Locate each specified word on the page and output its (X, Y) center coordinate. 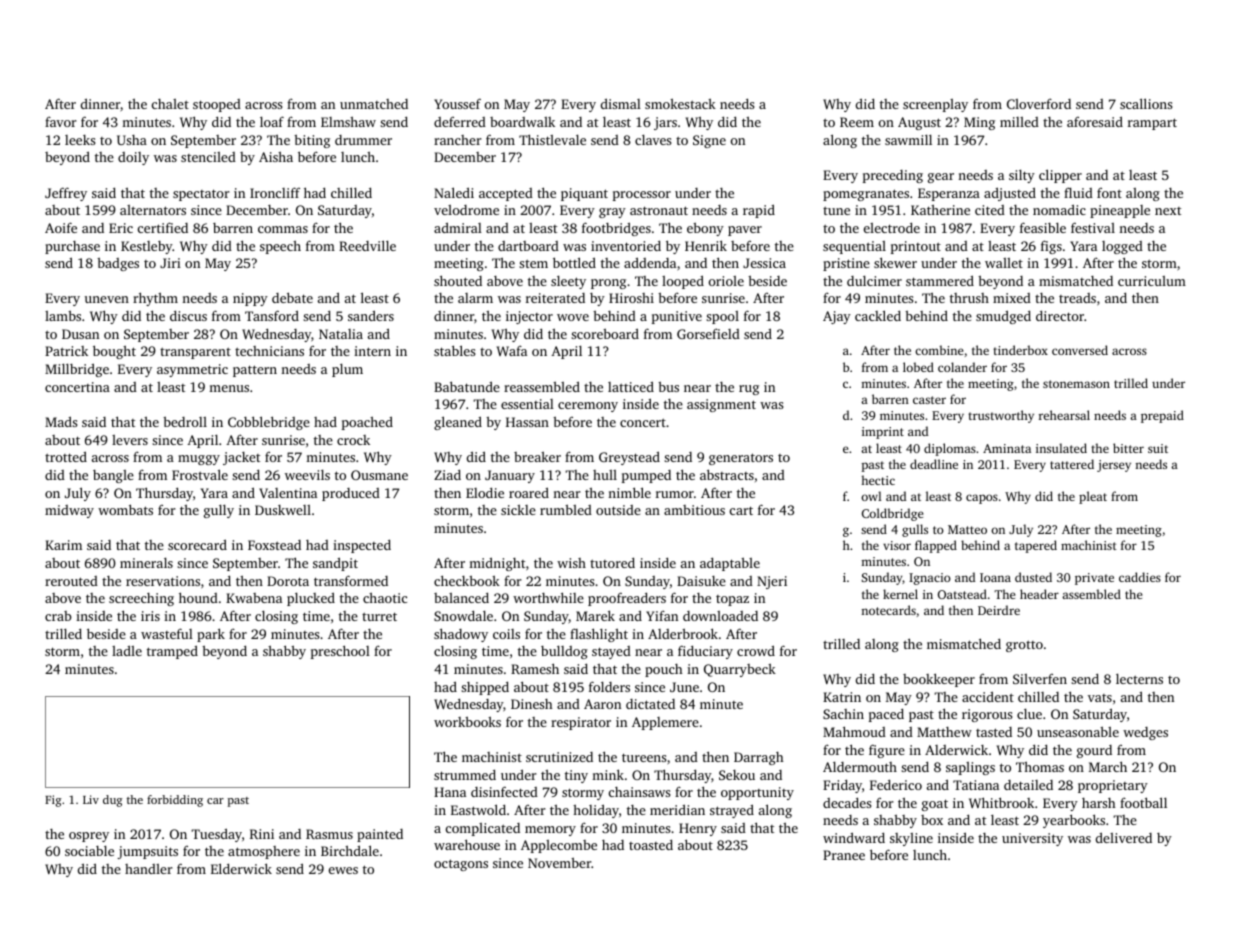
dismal (621, 103)
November (559, 863)
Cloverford (1039, 103)
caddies (1140, 577)
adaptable (730, 564)
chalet (170, 104)
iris (150, 616)
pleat (1093, 497)
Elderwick (241, 868)
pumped (646, 476)
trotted (66, 456)
